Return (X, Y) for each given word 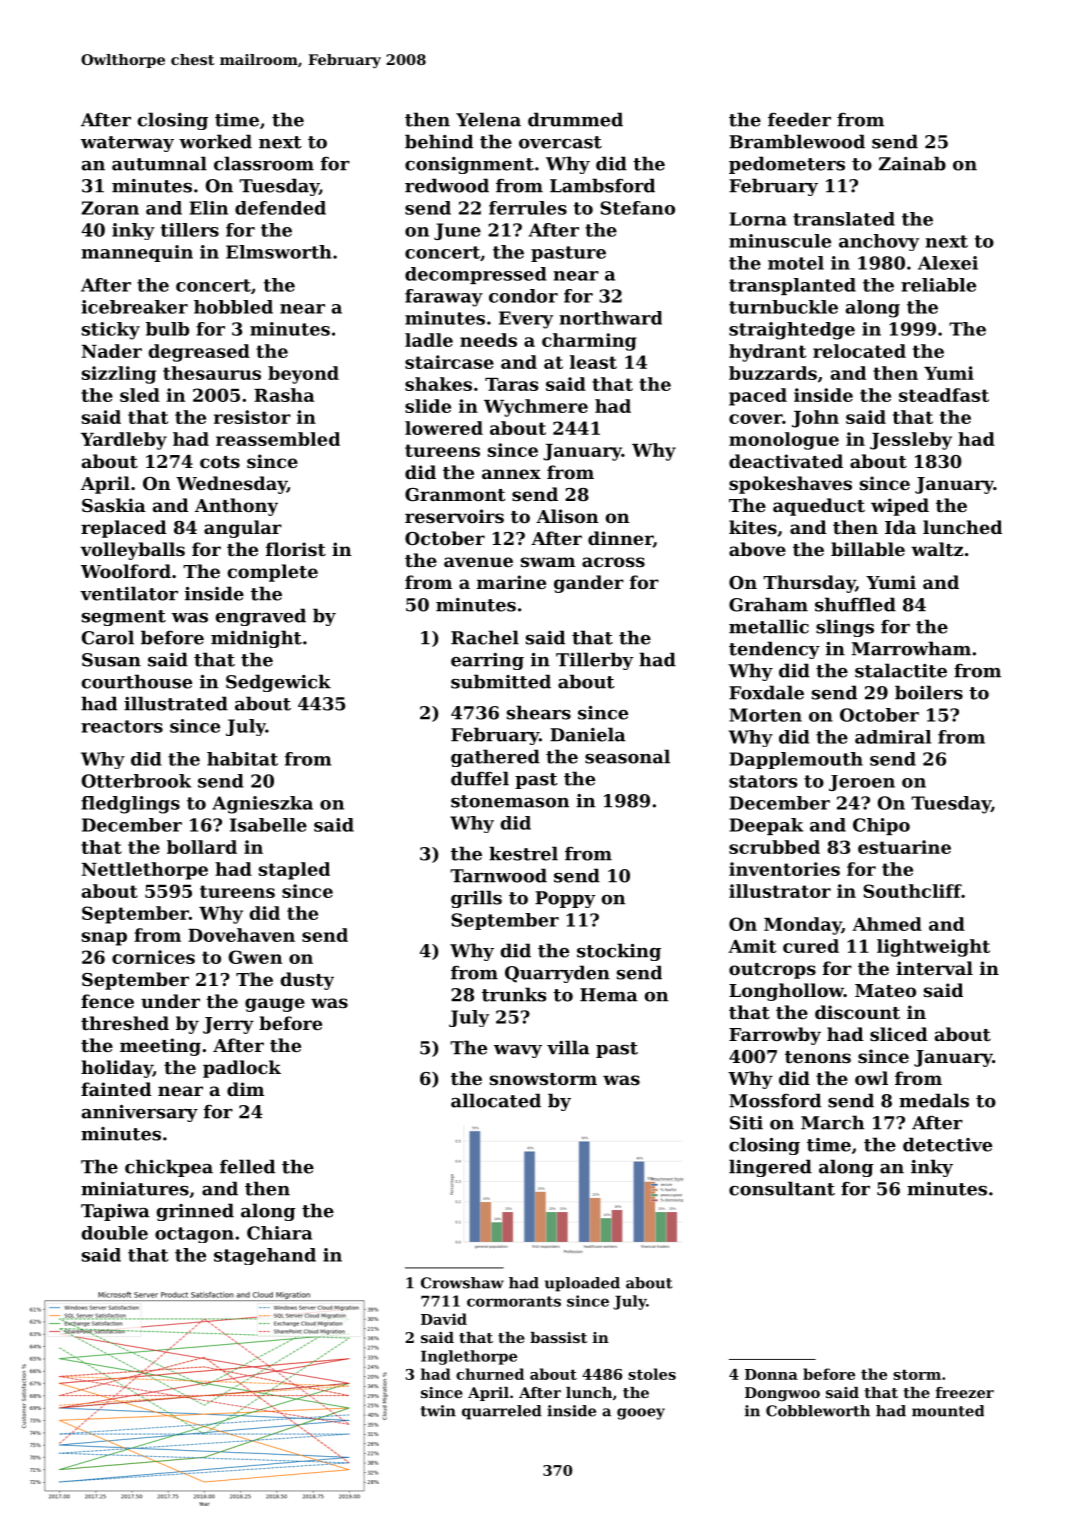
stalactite (901, 670)
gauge (275, 1005)
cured (811, 946)
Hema (609, 995)
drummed (575, 119)
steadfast (944, 395)
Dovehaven (241, 935)
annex (511, 474)
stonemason (510, 801)
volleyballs (132, 551)
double (115, 1233)
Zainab (912, 163)
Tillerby (594, 661)
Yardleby (124, 441)
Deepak (766, 826)
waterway (127, 144)
